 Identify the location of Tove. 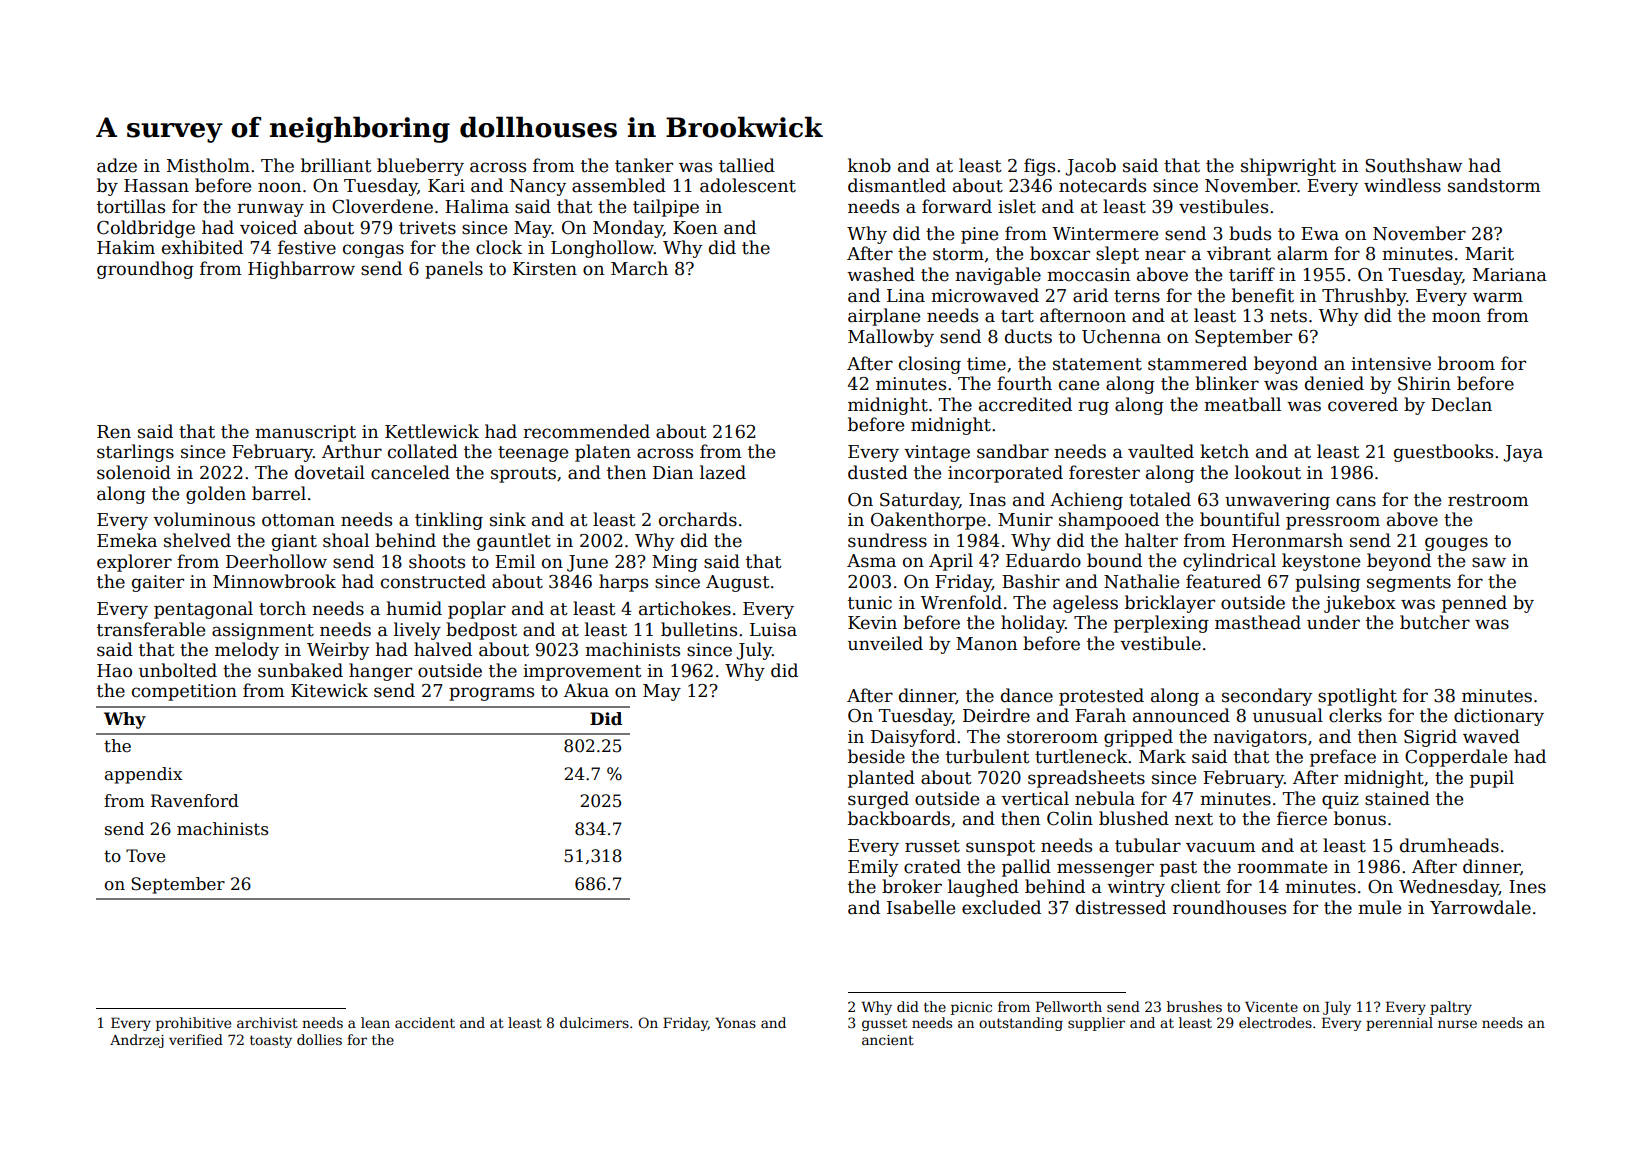
(145, 856).
